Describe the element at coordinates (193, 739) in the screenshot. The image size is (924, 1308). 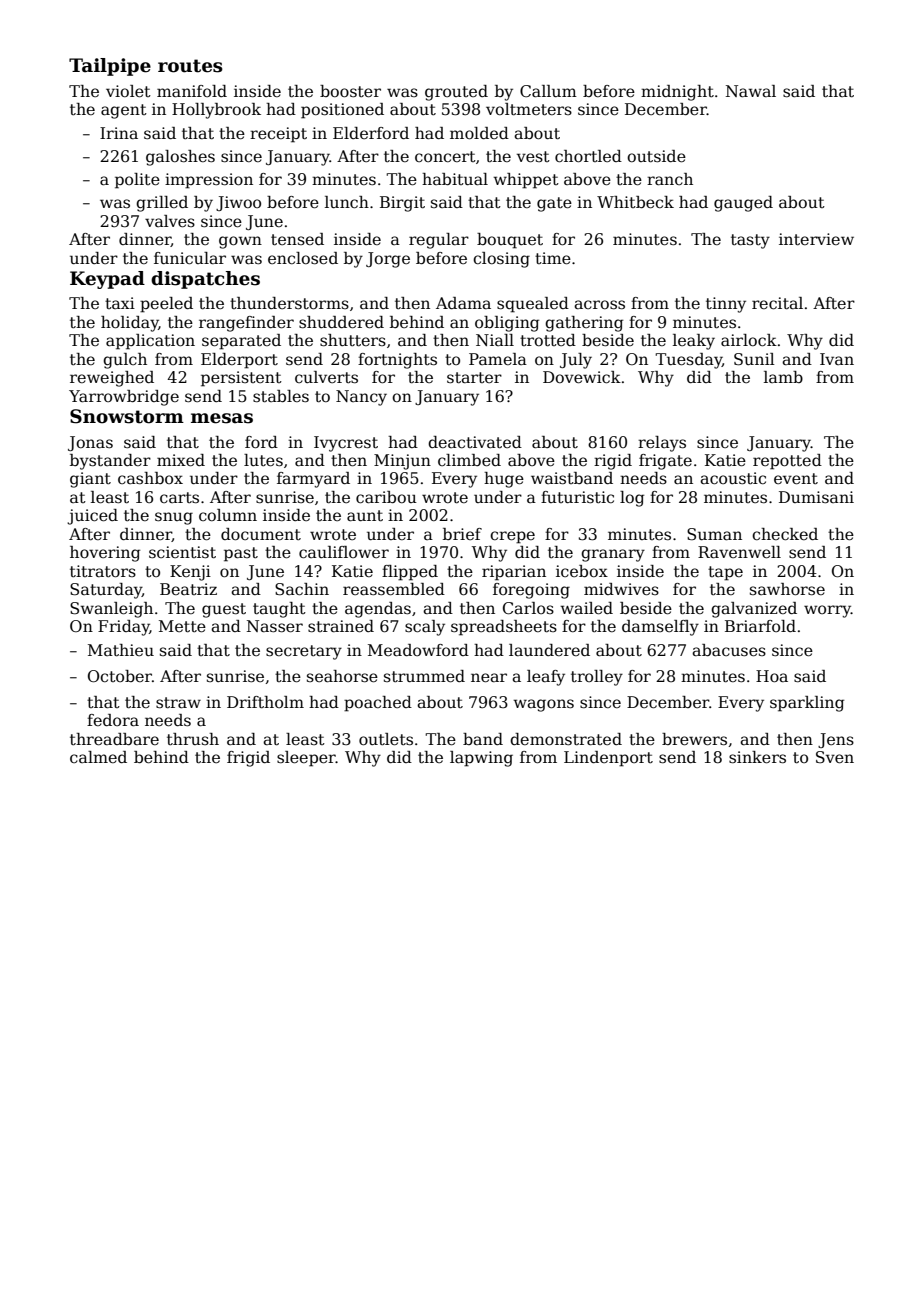
I see `thrush` at that location.
